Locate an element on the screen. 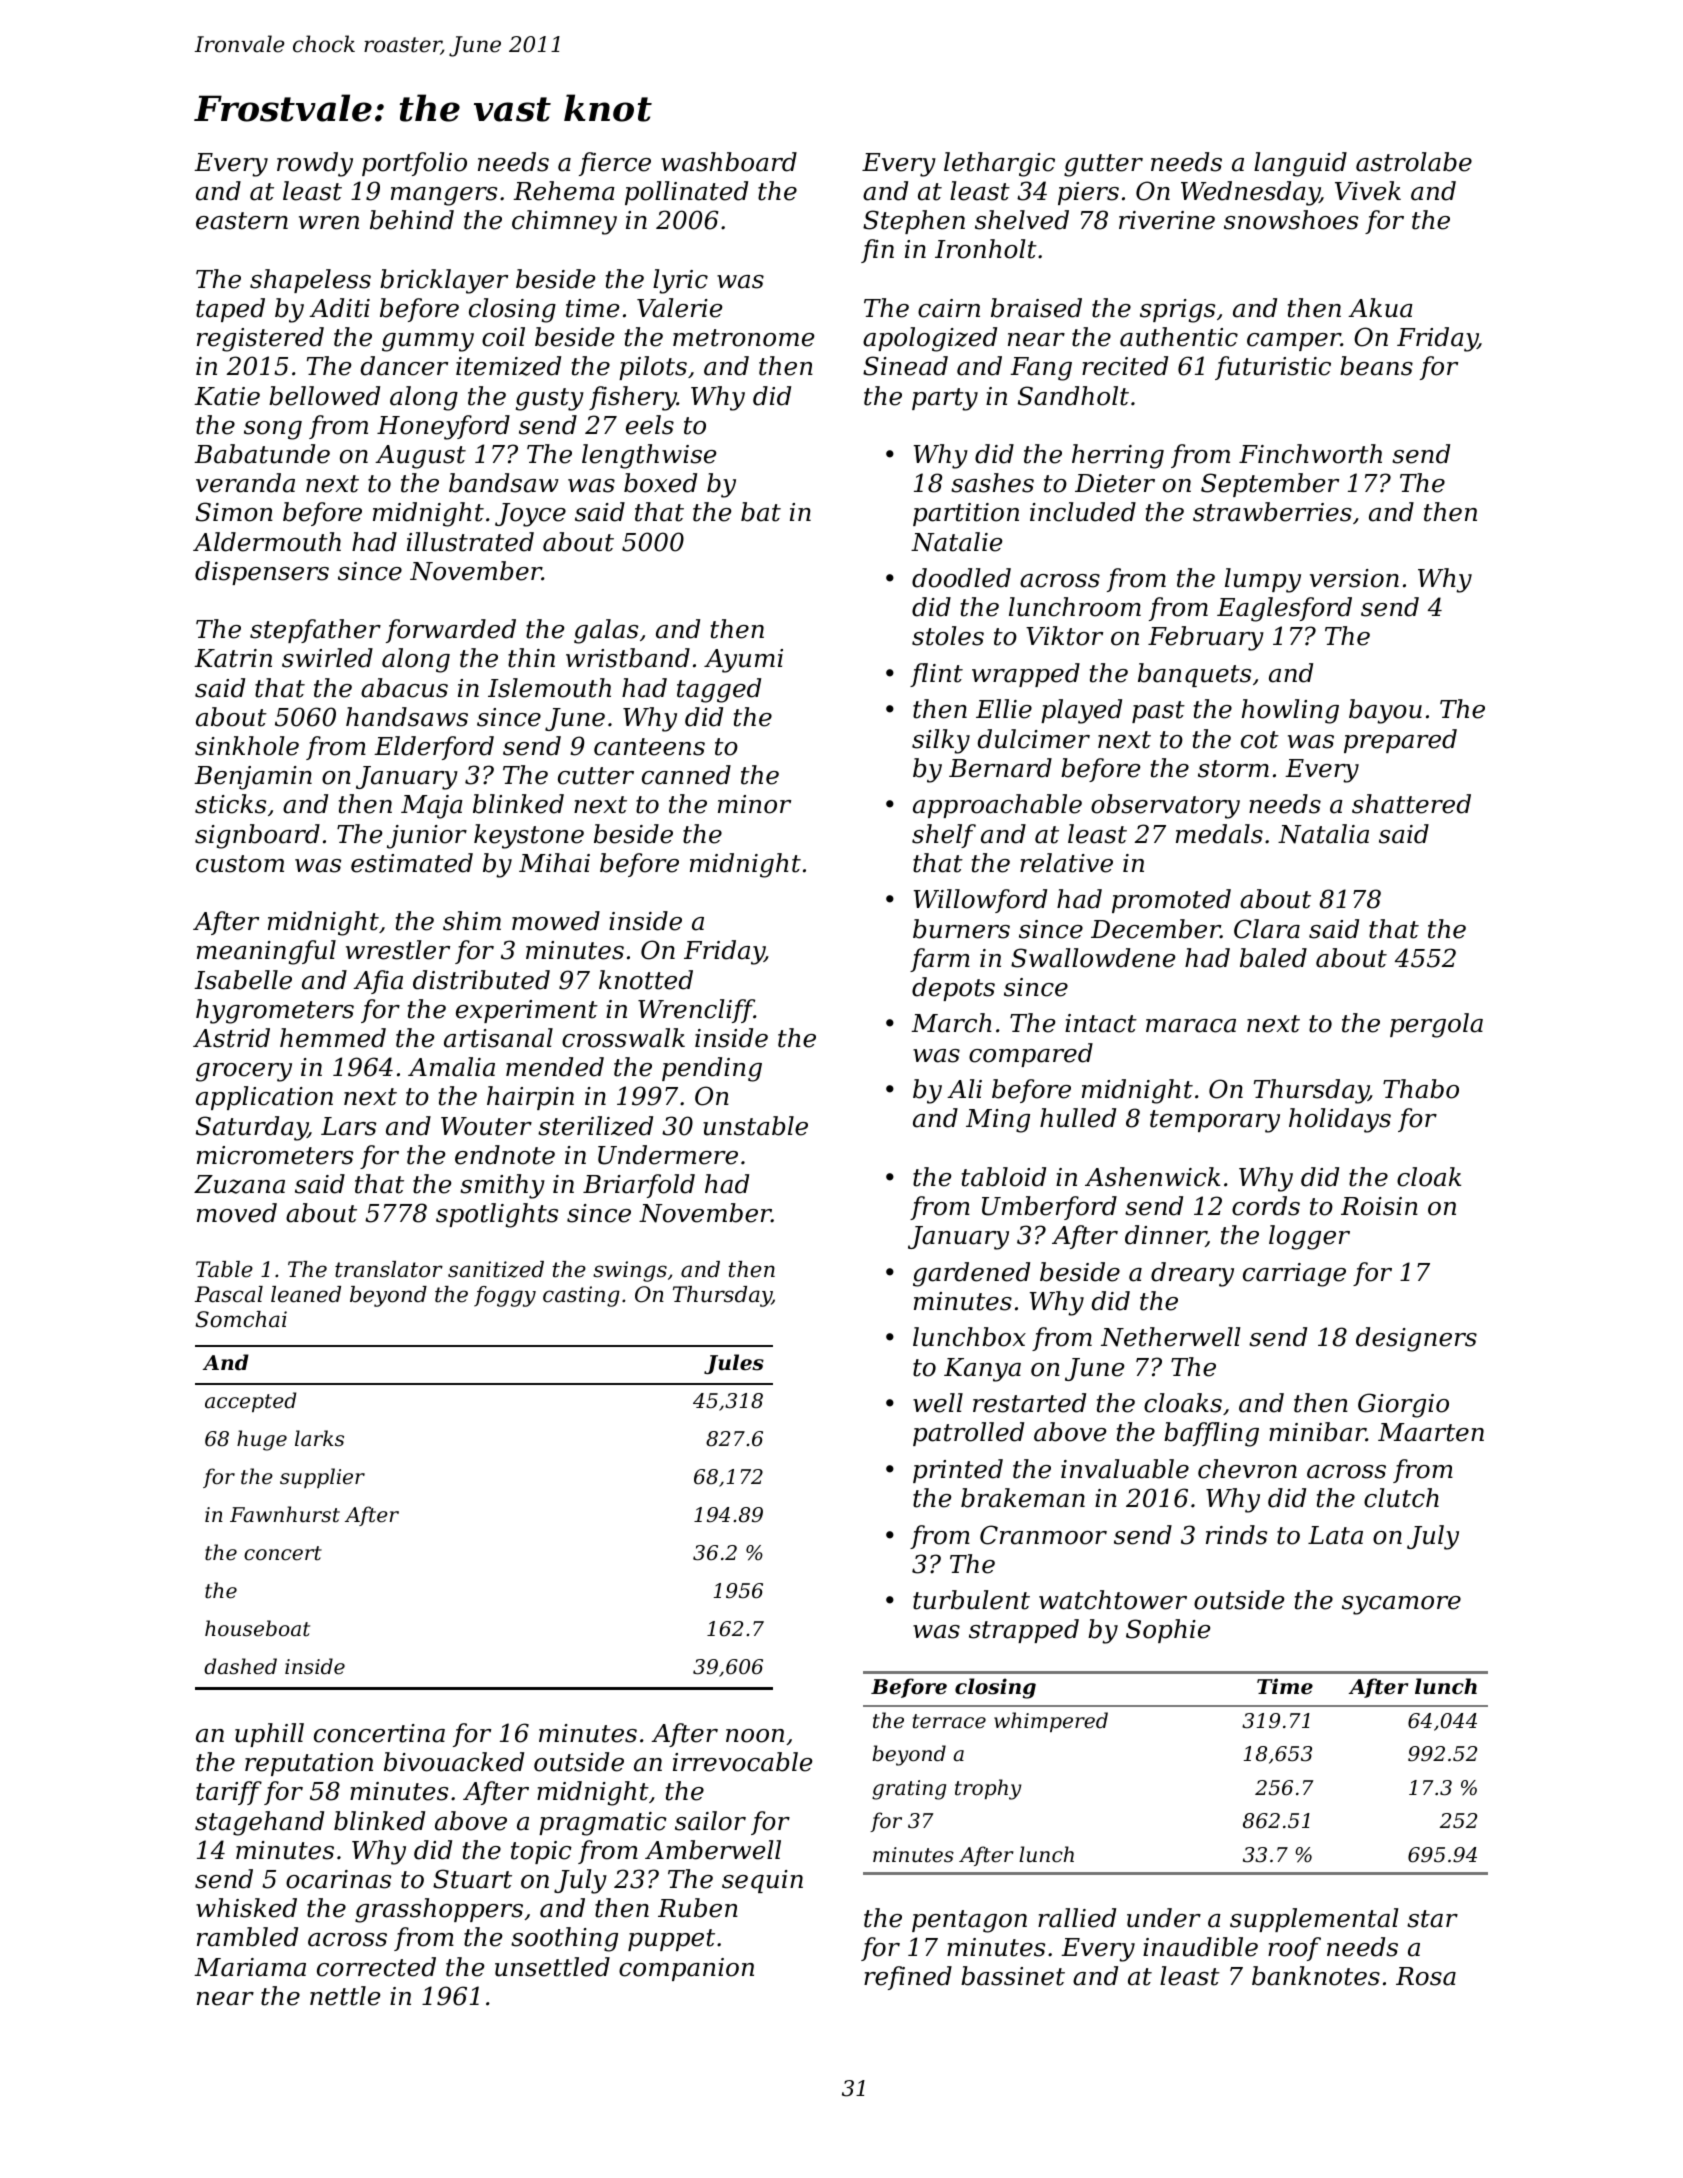 The height and width of the screenshot is (2178, 1683). Stephen is located at coordinates (914, 222).
